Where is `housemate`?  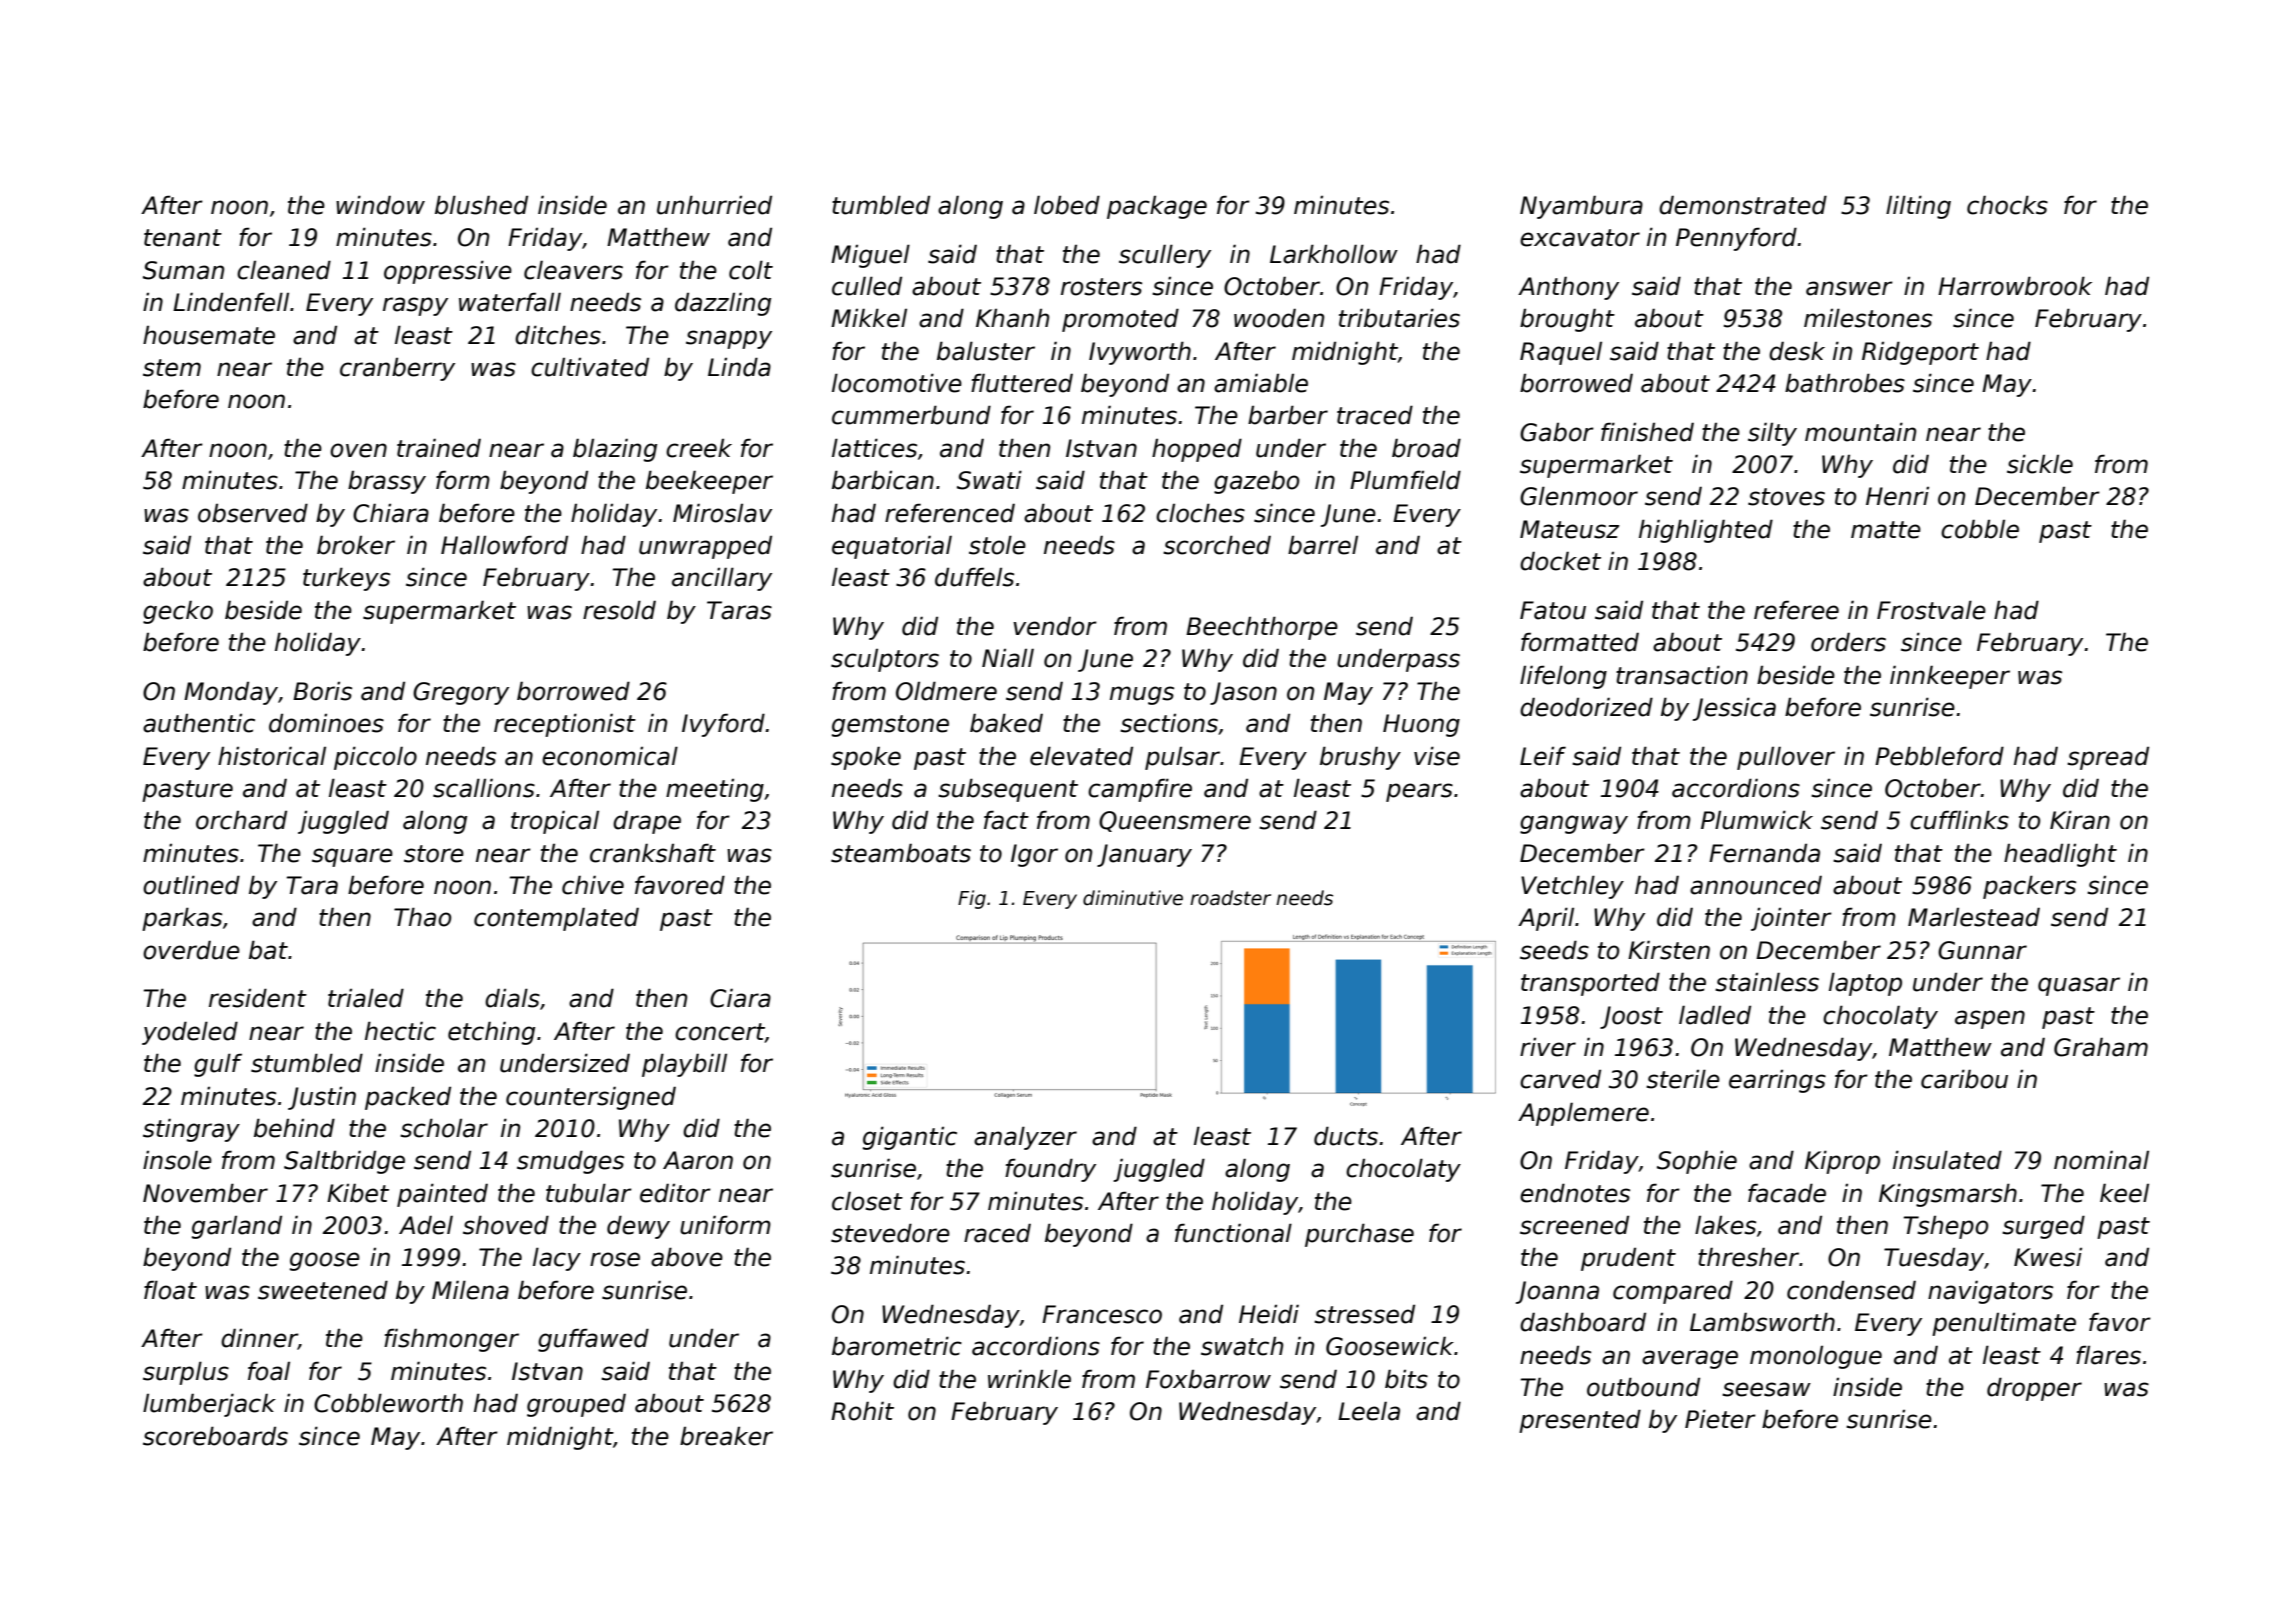 housemate is located at coordinates (209, 335).
